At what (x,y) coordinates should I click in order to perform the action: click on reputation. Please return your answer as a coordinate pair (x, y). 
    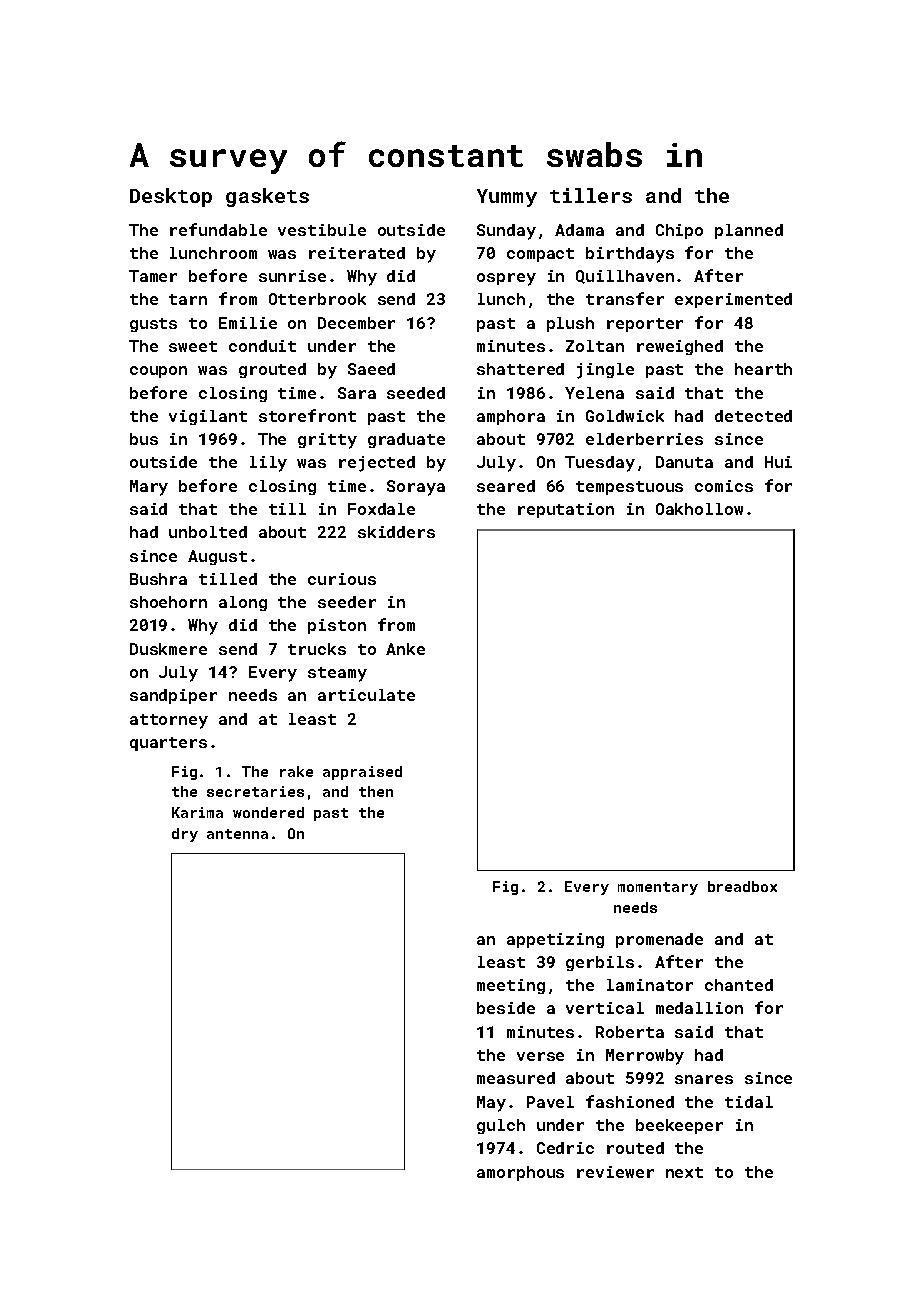
    Looking at the image, I should click on (566, 510).
